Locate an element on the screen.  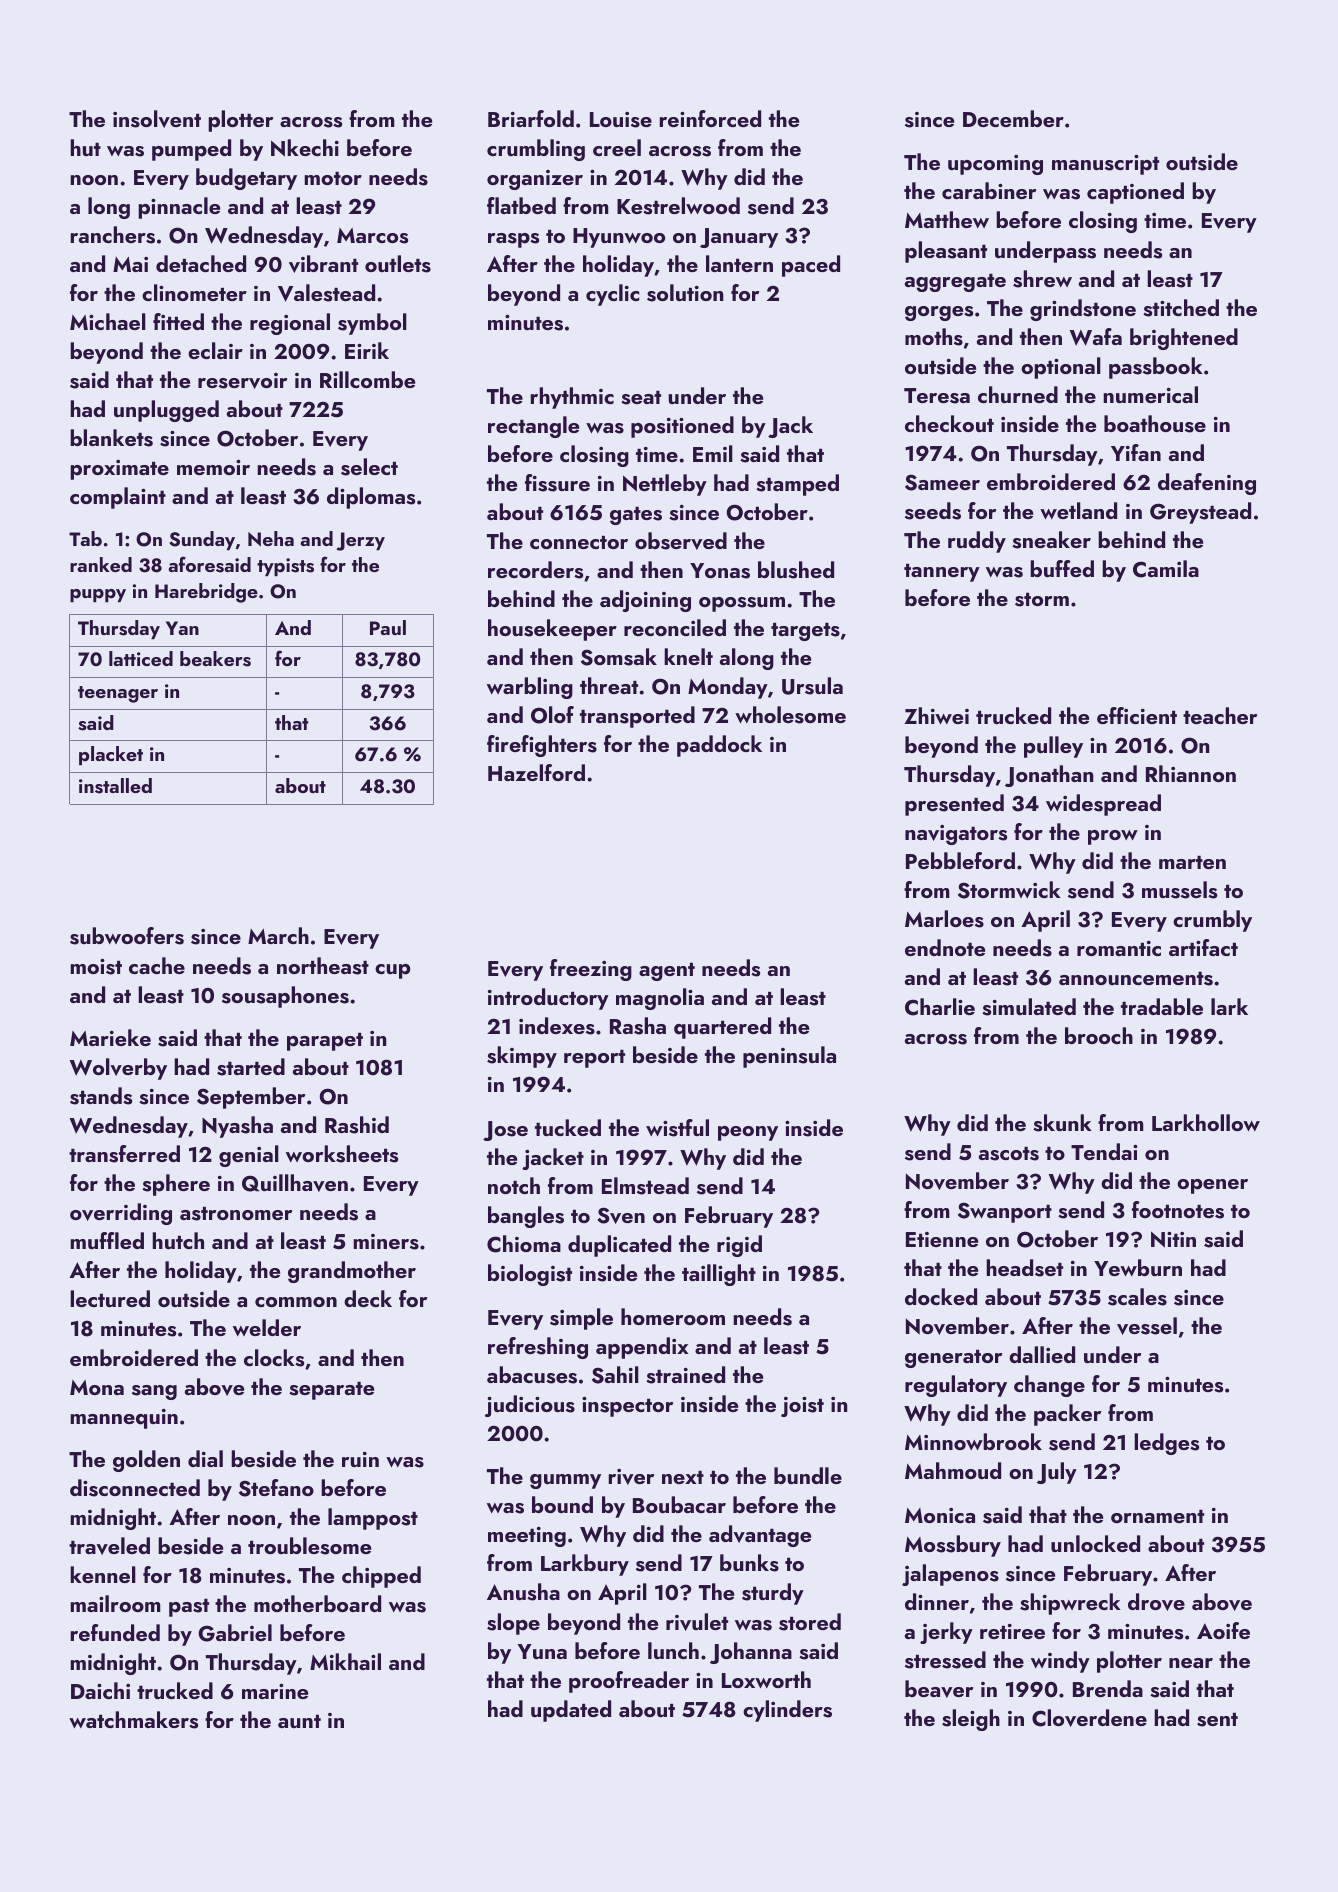
freezing is located at coordinates (591, 970).
